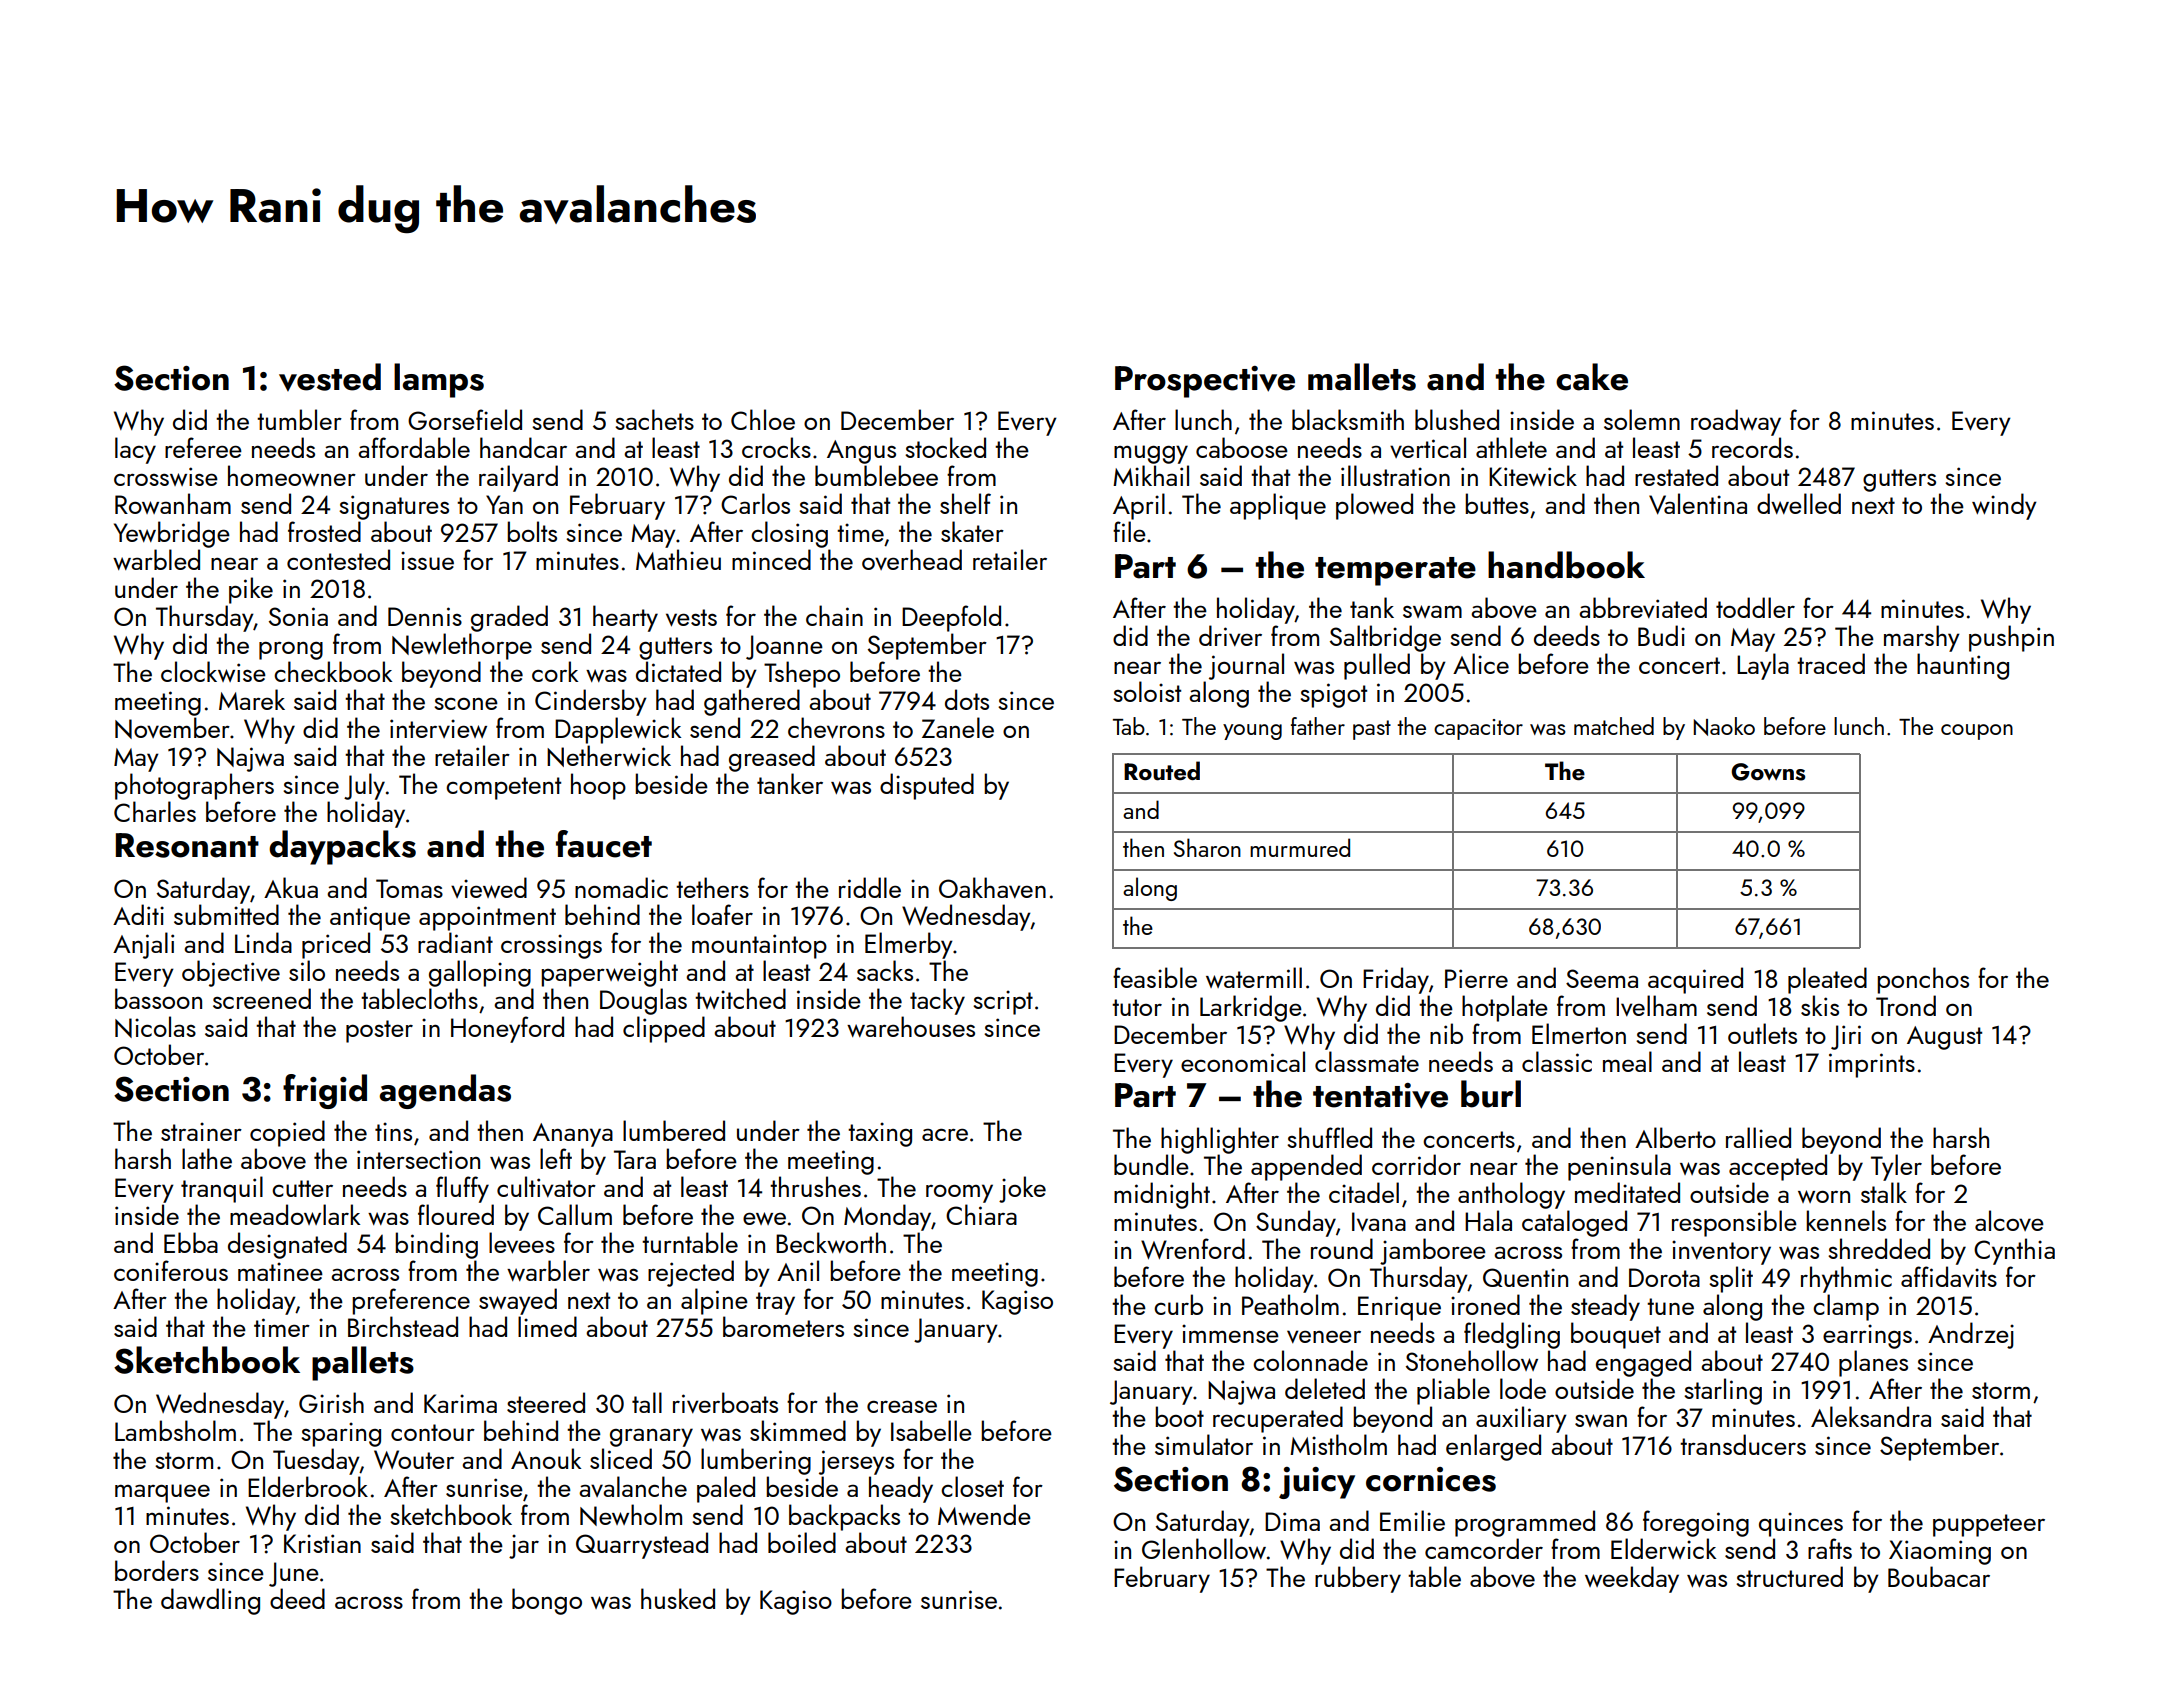 This screenshot has width=2178, height=1683. What do you see at coordinates (678, 1598) in the screenshot?
I see `husked` at bounding box center [678, 1598].
